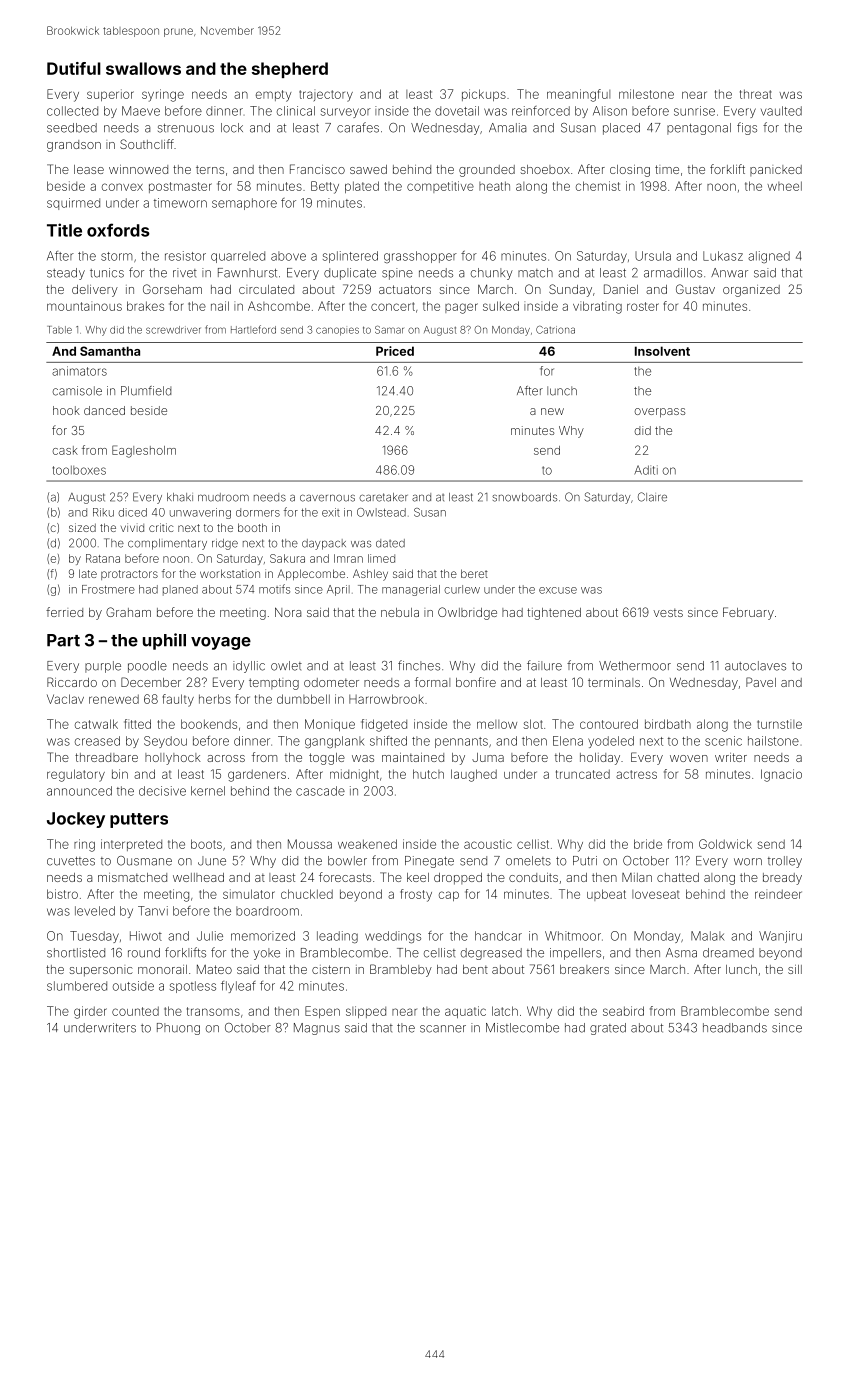 Image resolution: width=849 pixels, height=1400 pixels. What do you see at coordinates (462, 589) in the screenshot?
I see `curlew` at bounding box center [462, 589].
